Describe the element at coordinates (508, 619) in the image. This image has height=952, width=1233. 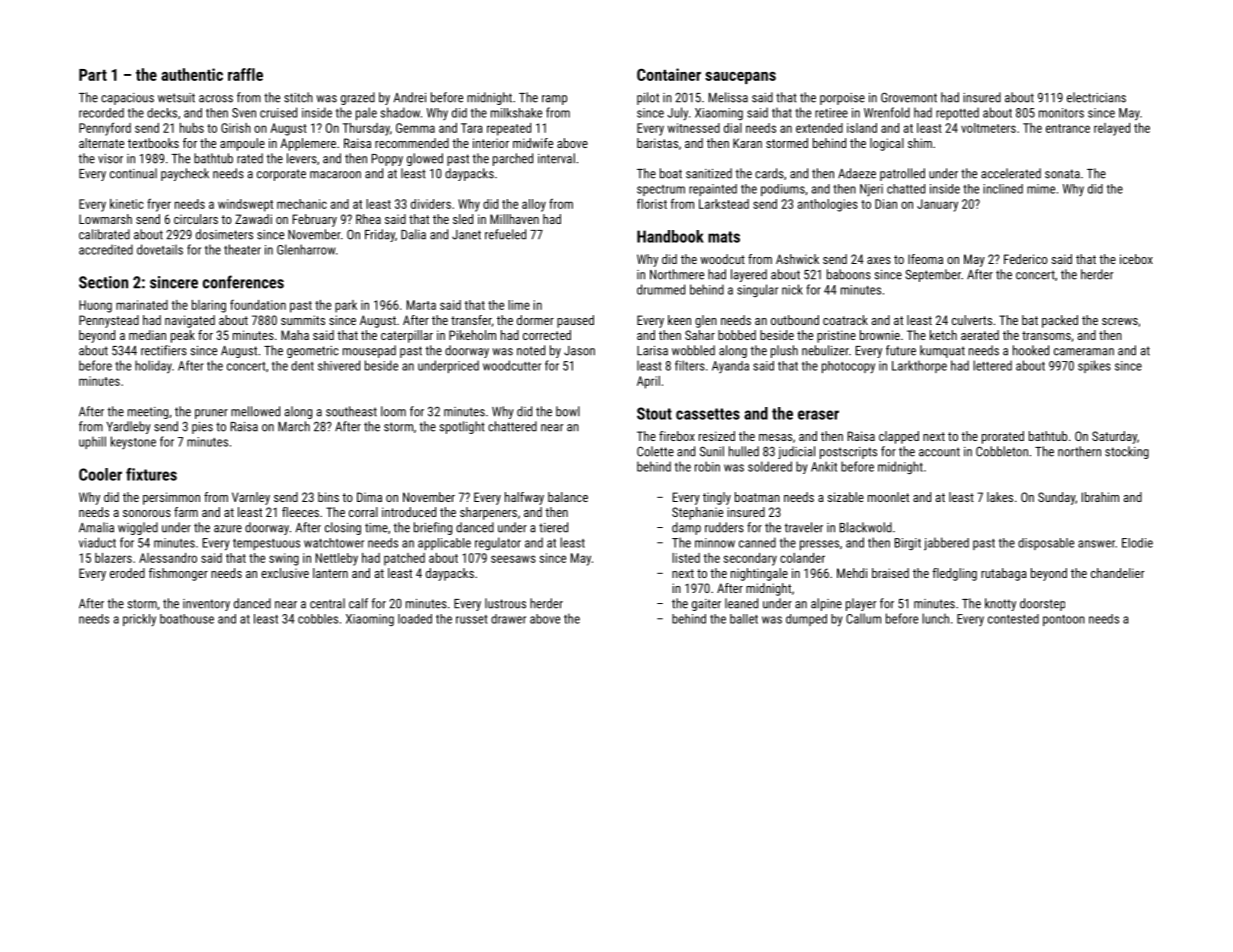
I see `drawer` at that location.
